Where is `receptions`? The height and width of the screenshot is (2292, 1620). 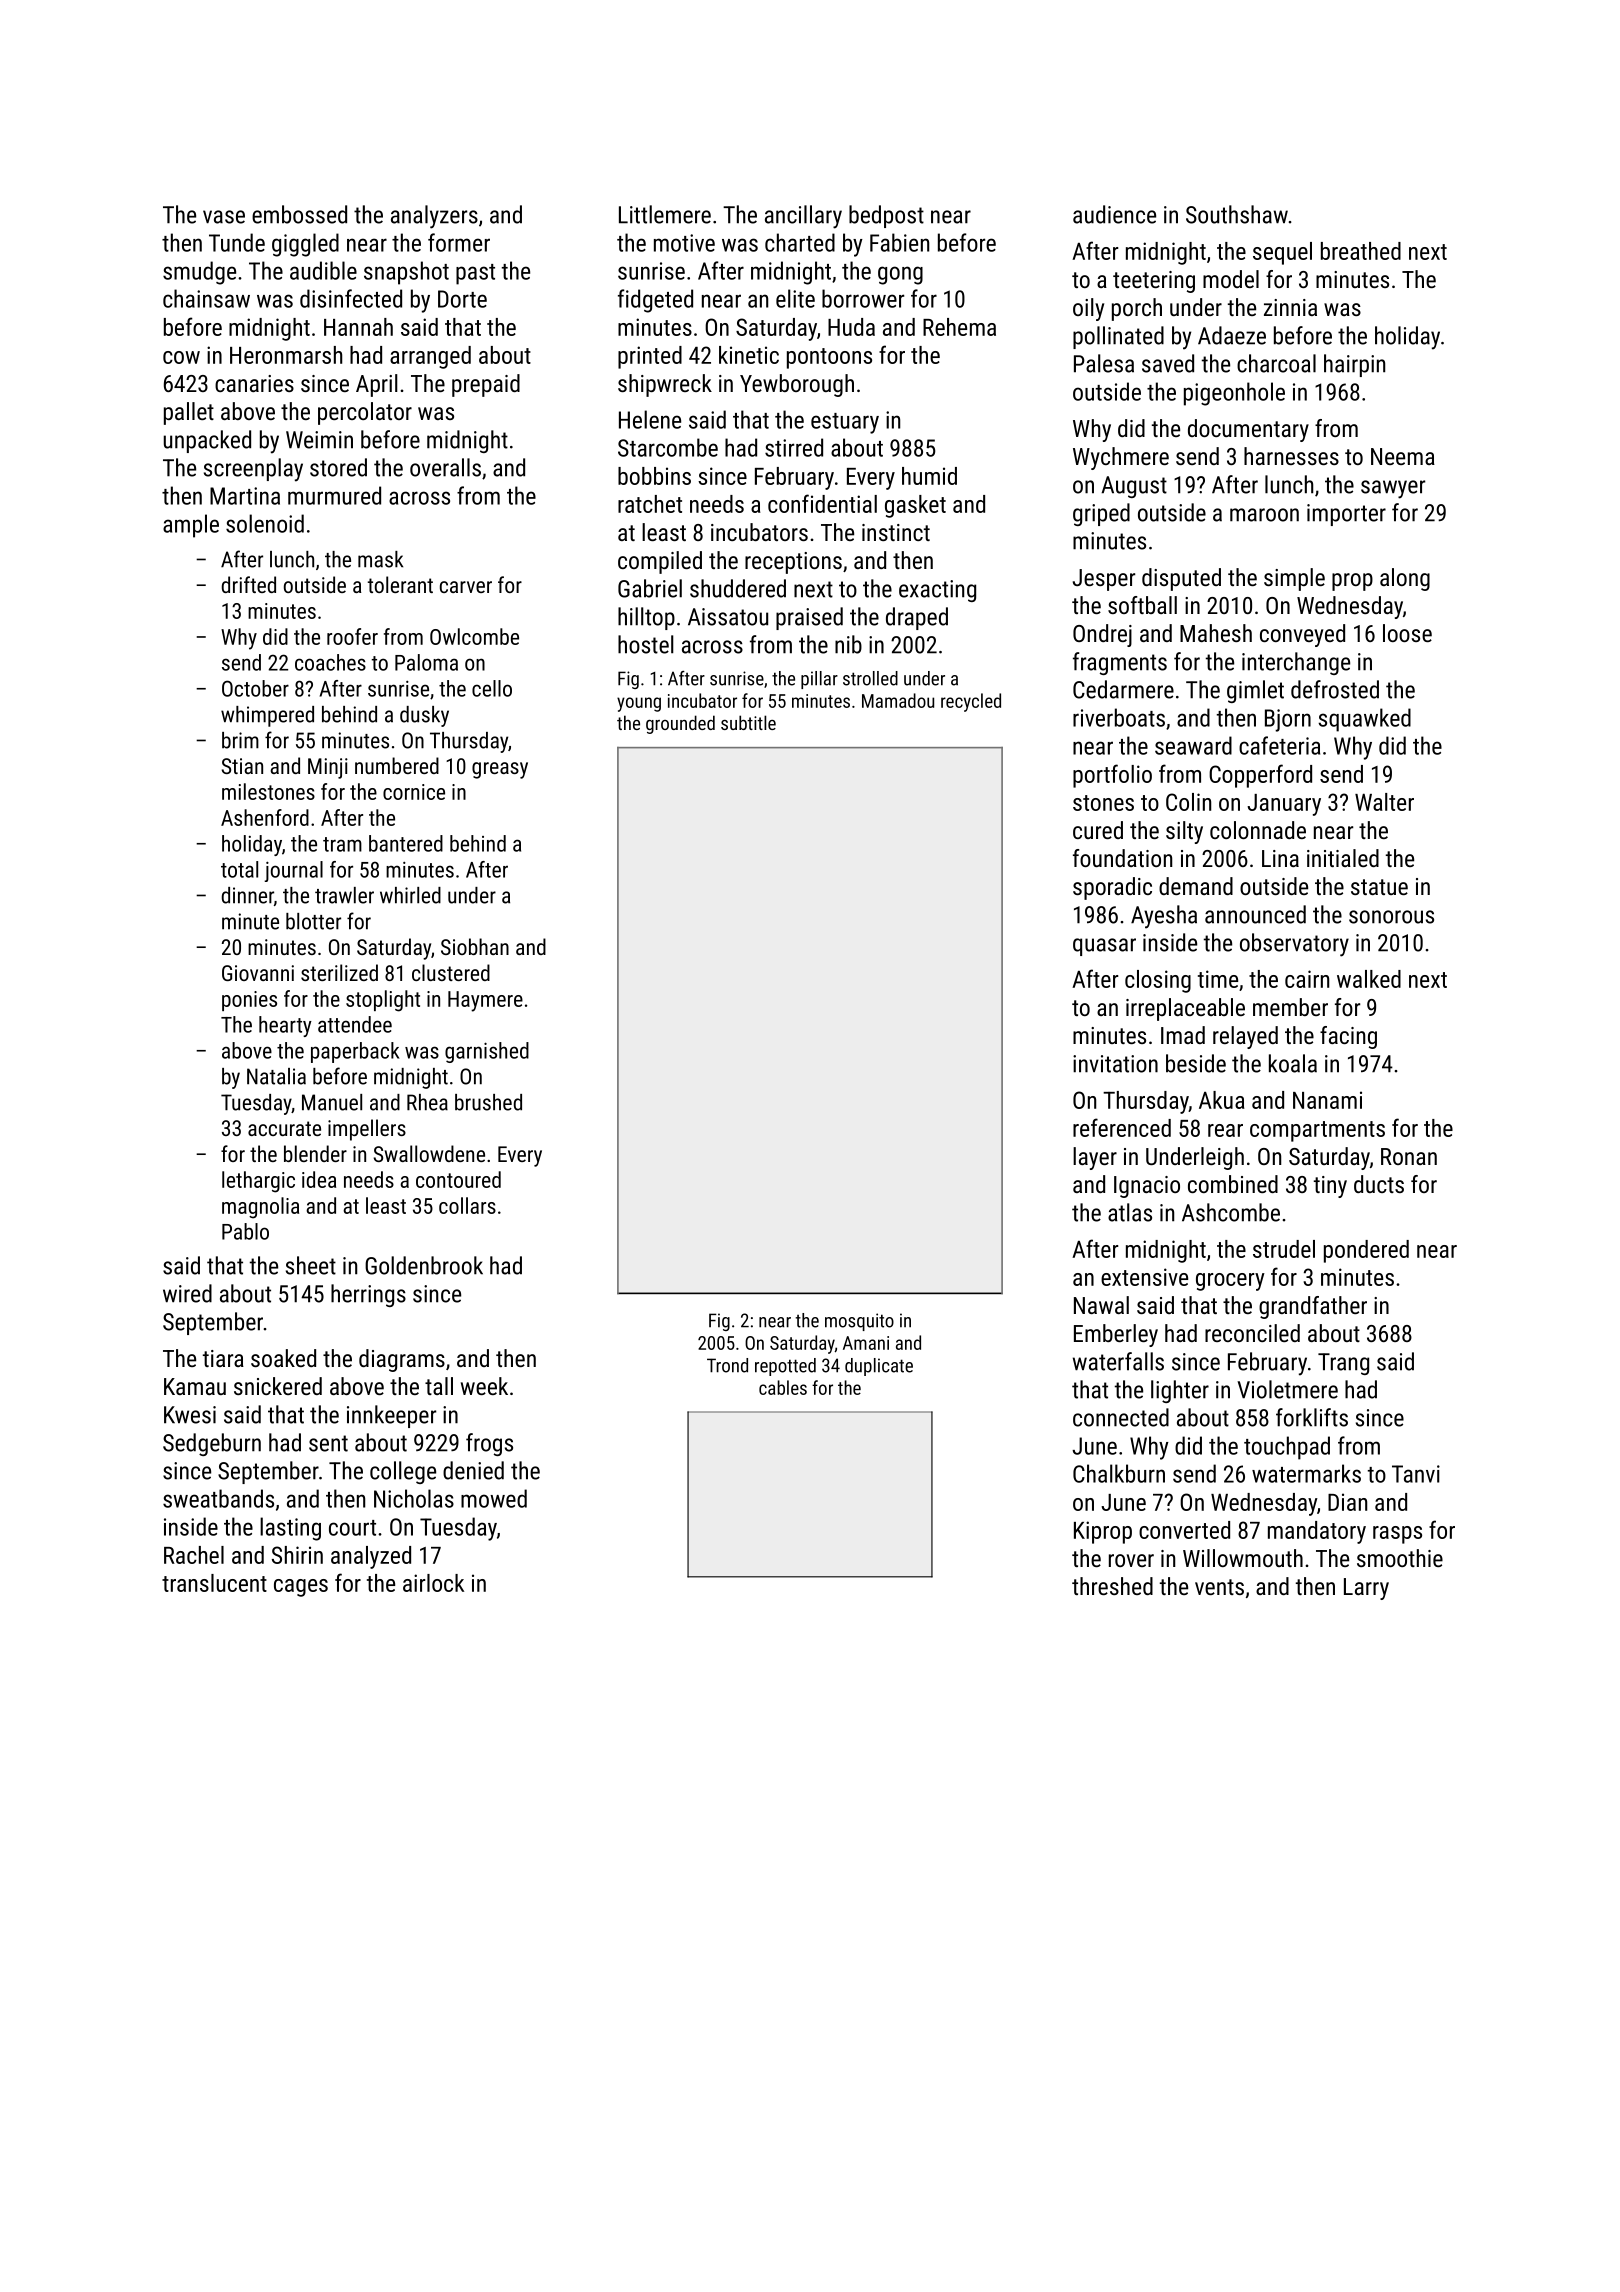 receptions is located at coordinates (793, 563).
